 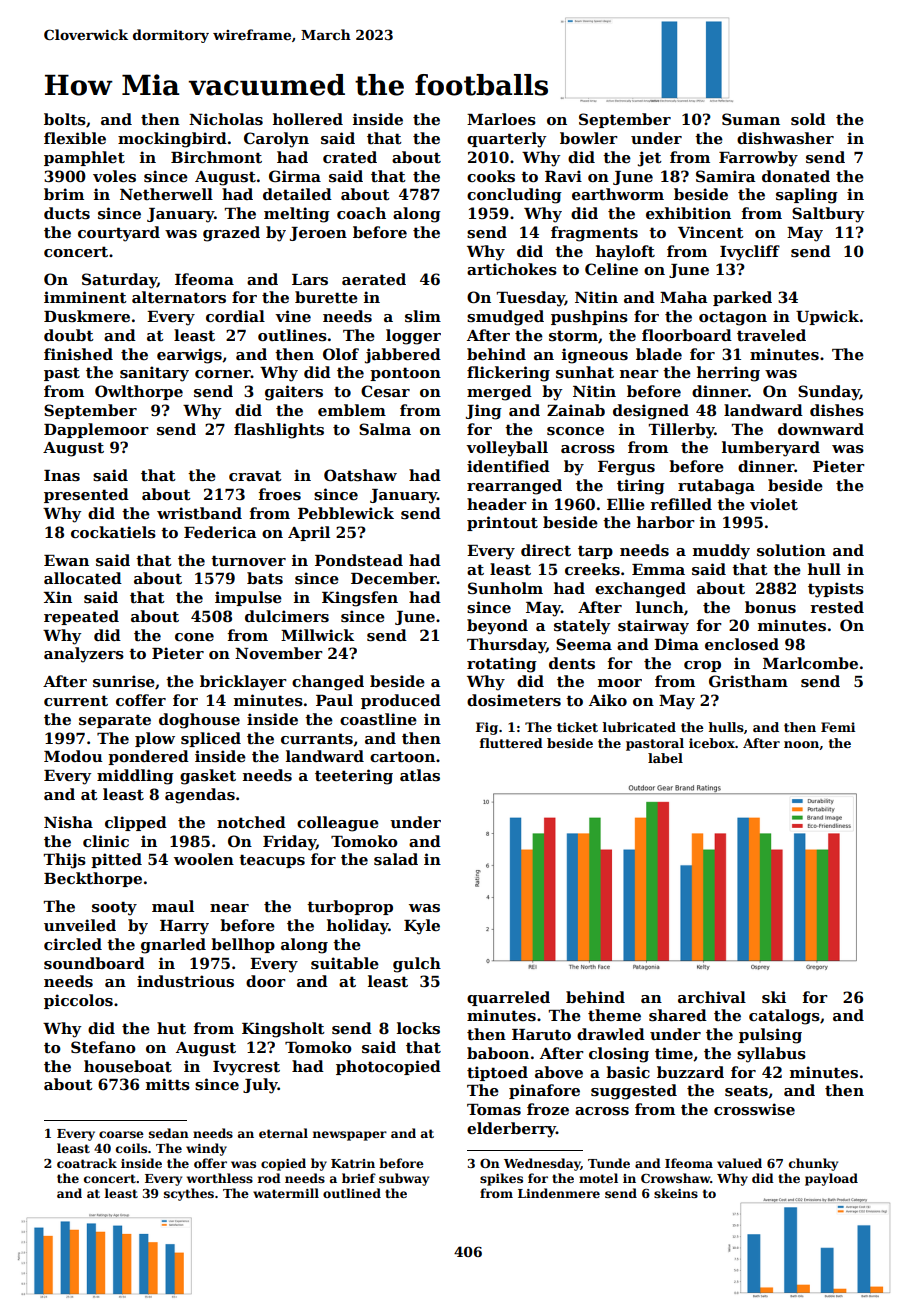 What do you see at coordinates (676, 1193) in the screenshot?
I see `skeins` at bounding box center [676, 1193].
